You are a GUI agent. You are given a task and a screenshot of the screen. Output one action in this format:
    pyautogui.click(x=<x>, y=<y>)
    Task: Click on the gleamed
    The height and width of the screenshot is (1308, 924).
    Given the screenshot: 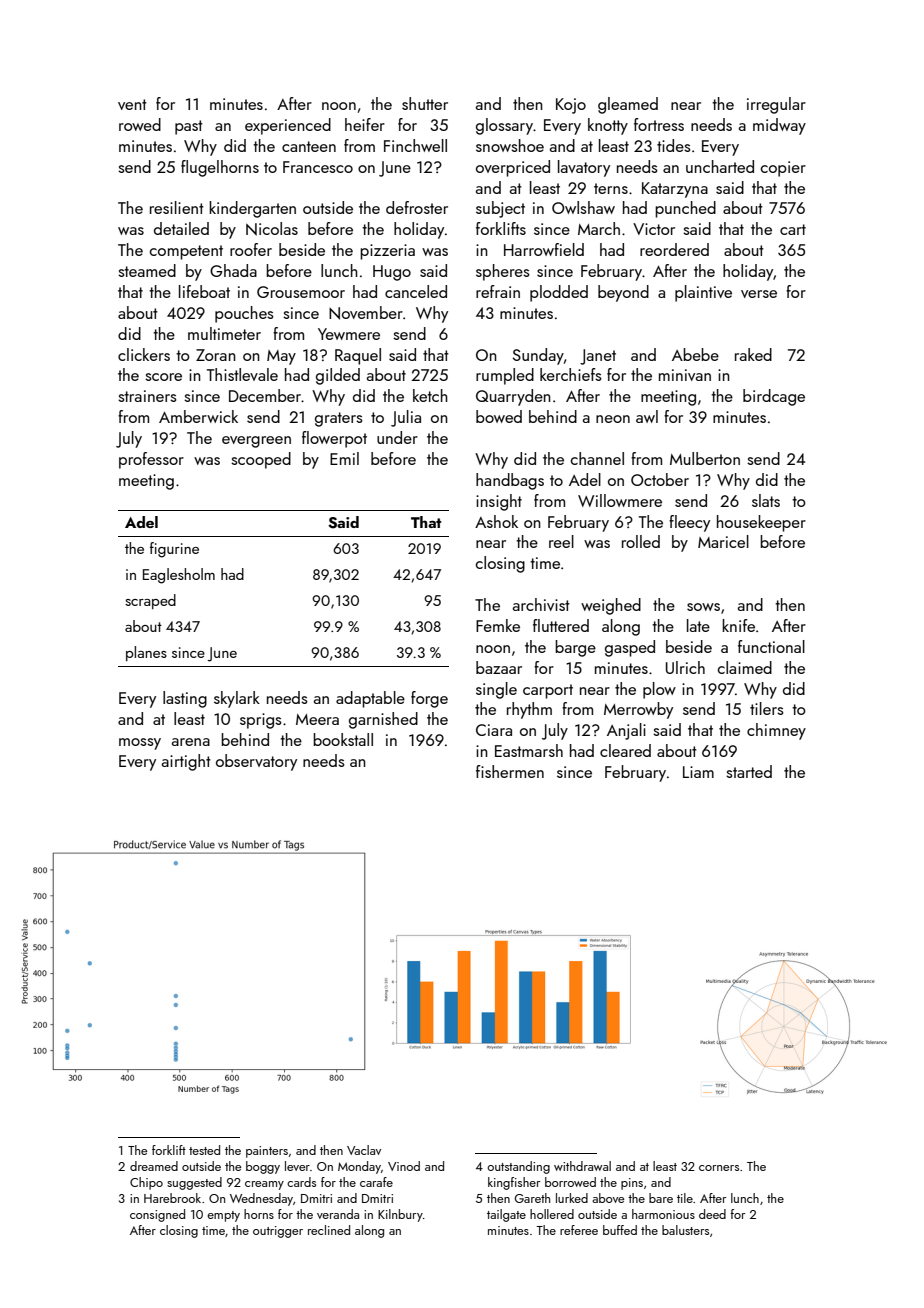 What is the action you would take?
    pyautogui.click(x=628, y=105)
